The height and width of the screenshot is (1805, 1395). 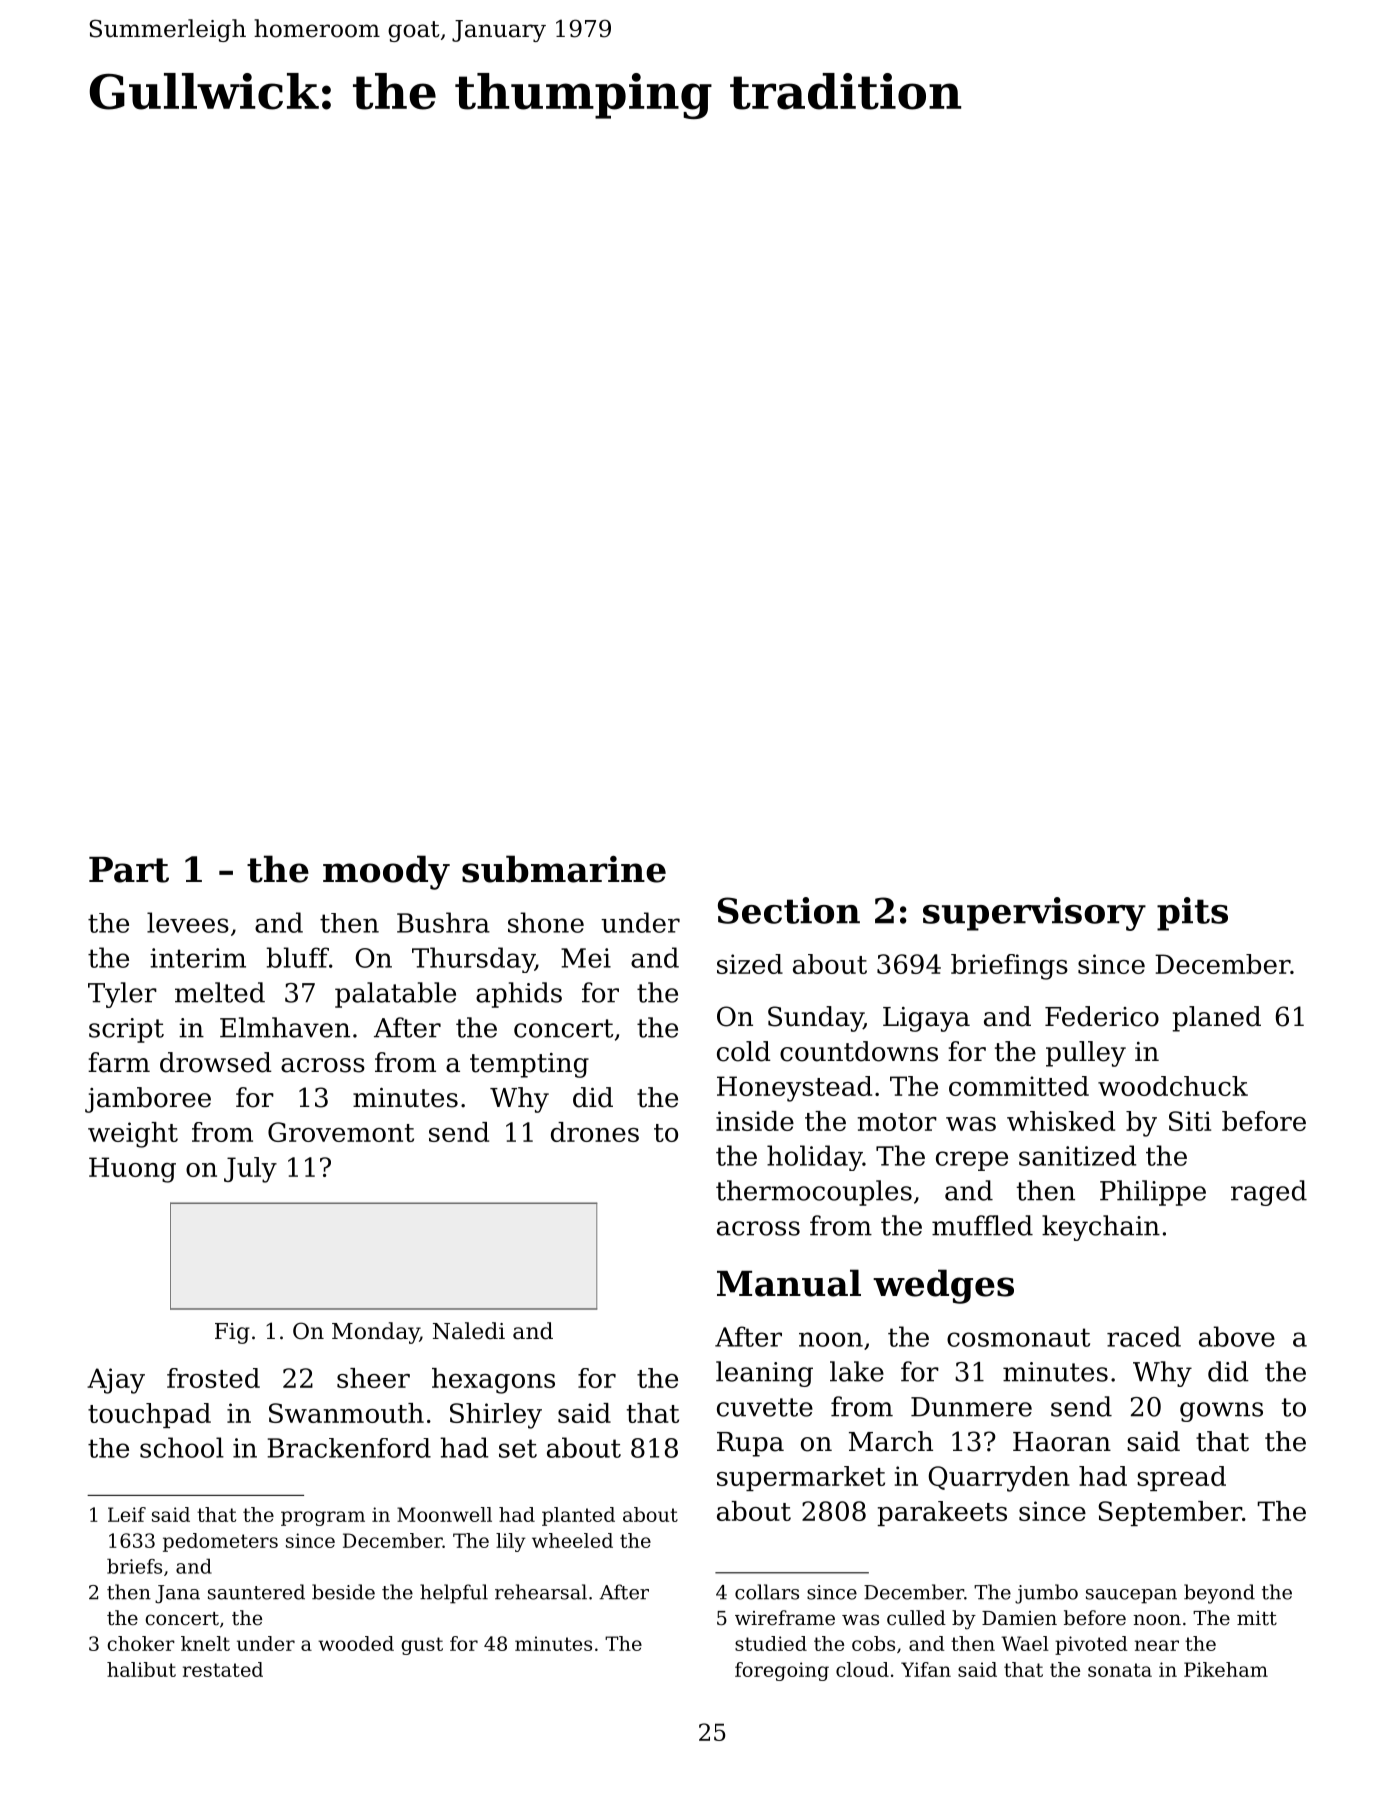 What do you see at coordinates (223, 1669) in the screenshot?
I see `restated` at bounding box center [223, 1669].
